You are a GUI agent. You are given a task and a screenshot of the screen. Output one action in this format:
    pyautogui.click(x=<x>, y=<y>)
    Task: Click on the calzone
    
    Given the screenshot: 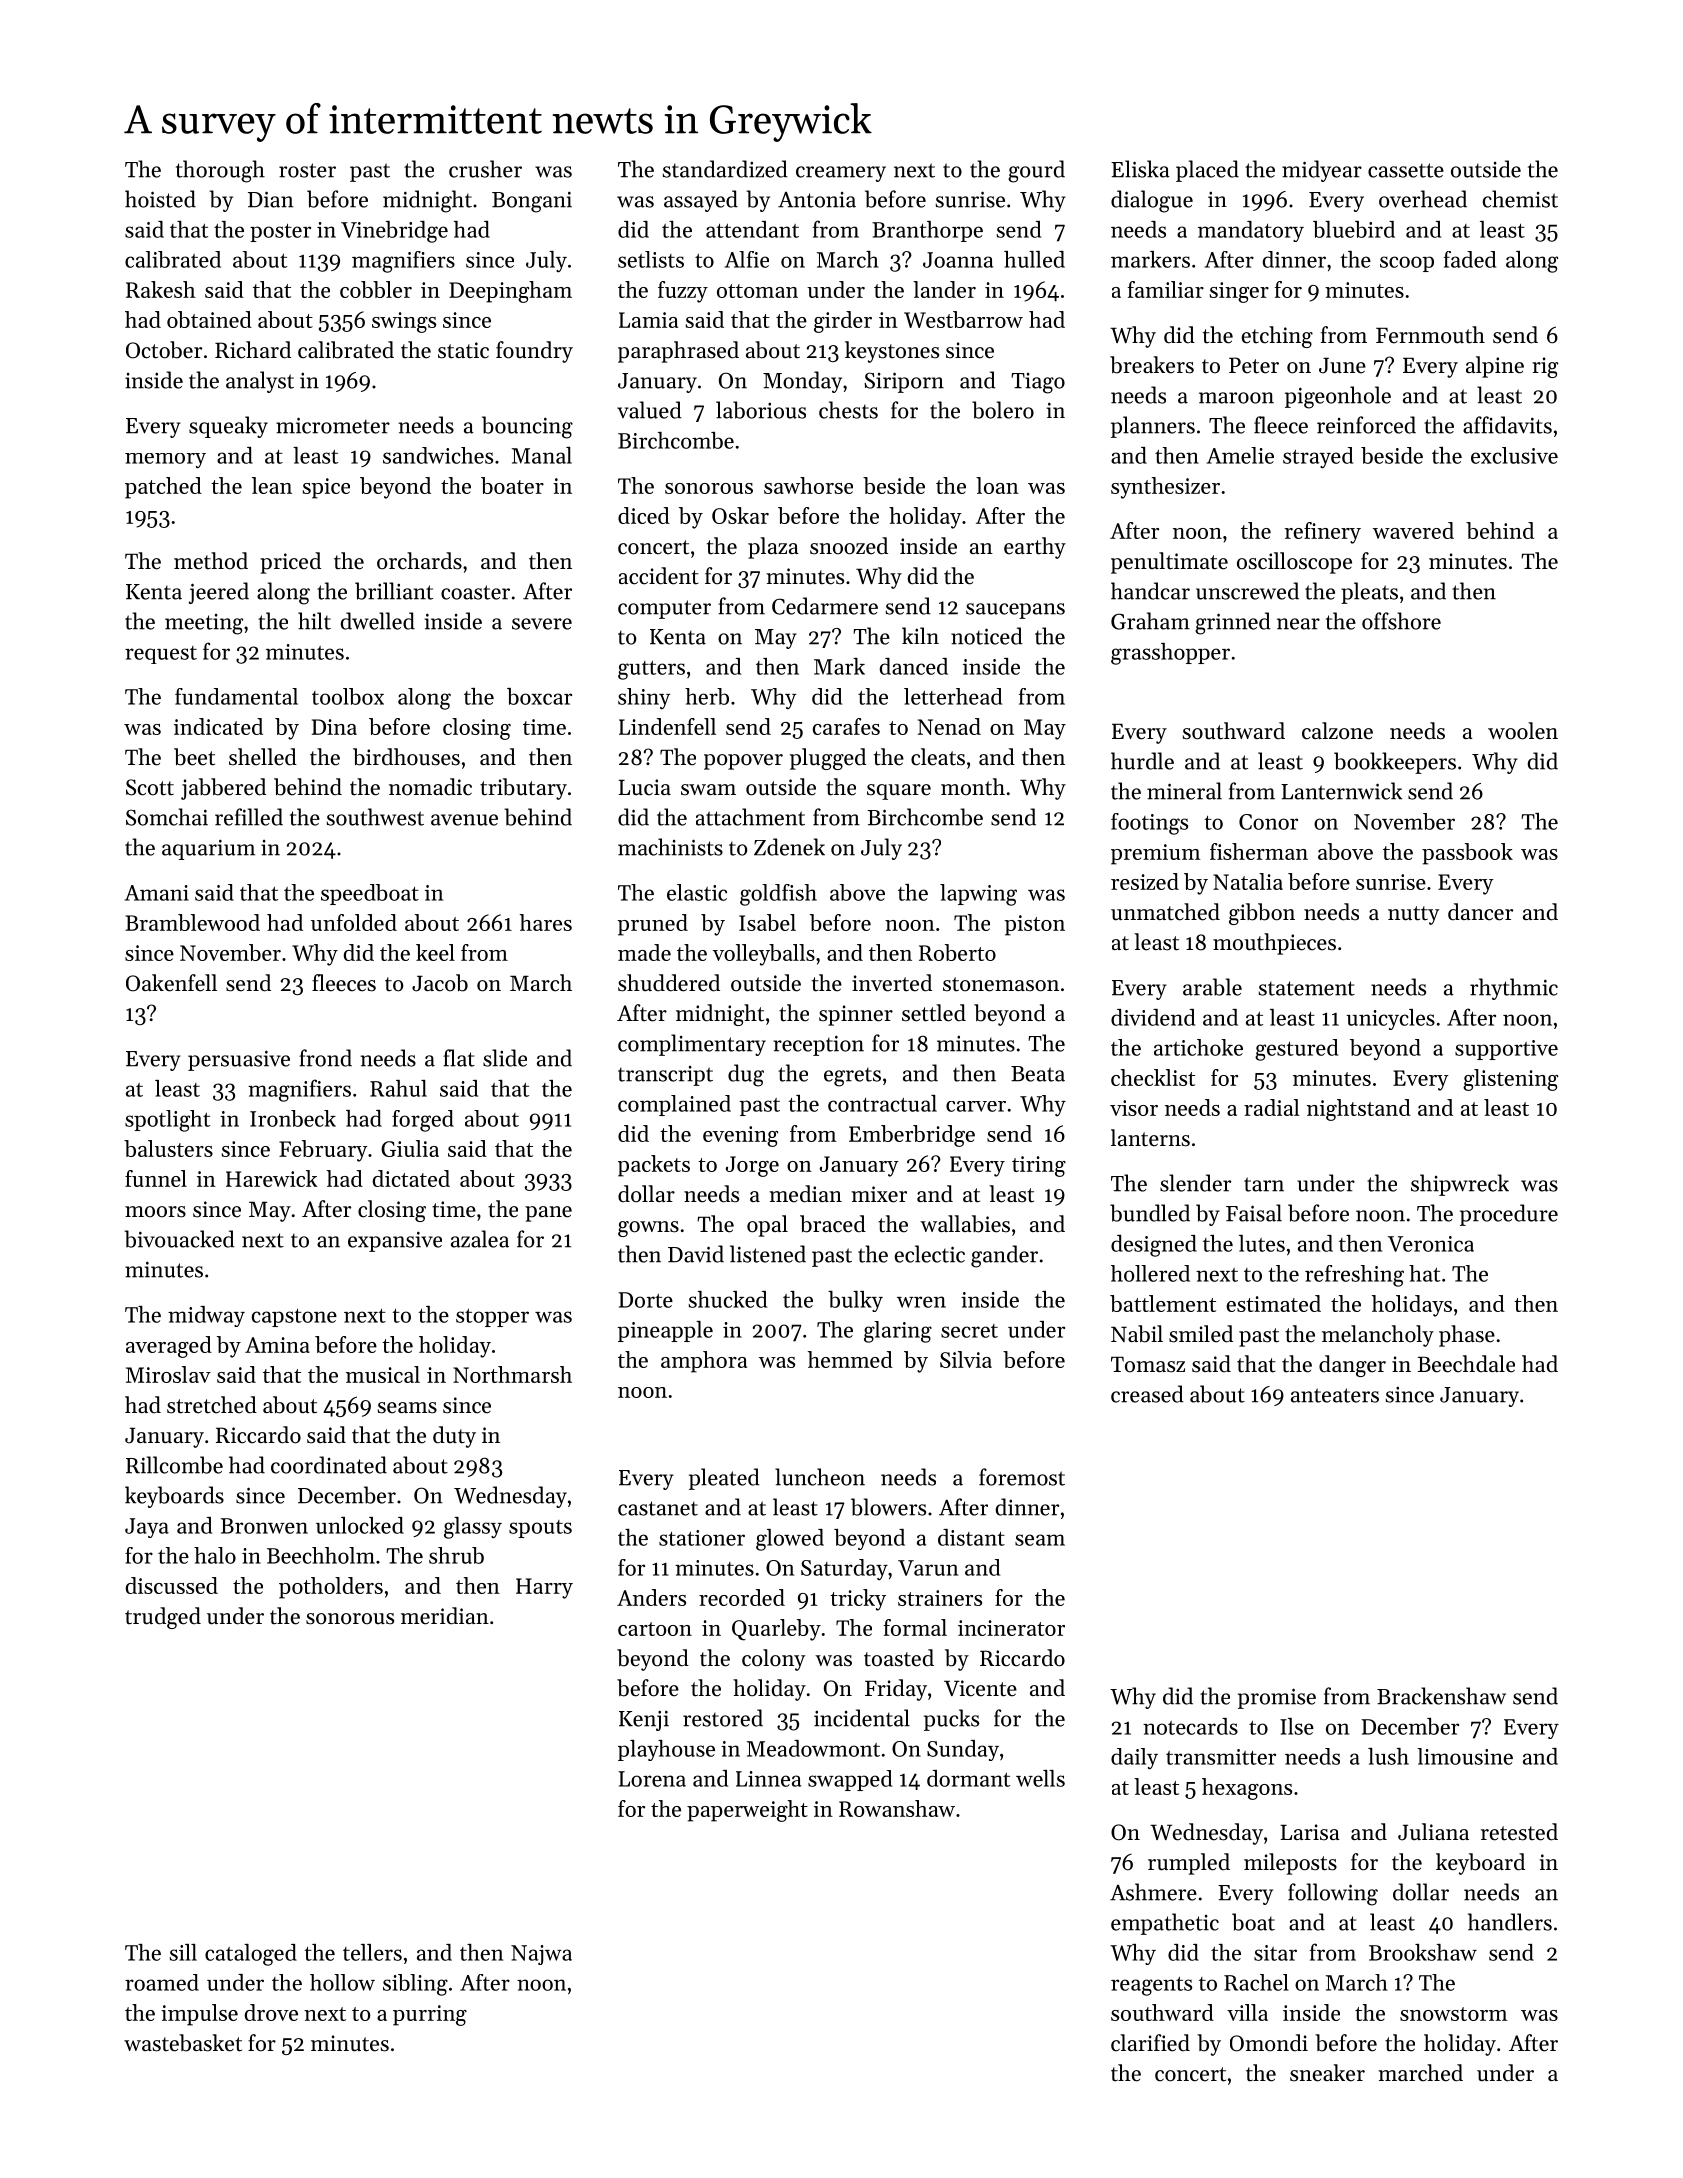 What is the action you would take?
    pyautogui.click(x=1337, y=731)
